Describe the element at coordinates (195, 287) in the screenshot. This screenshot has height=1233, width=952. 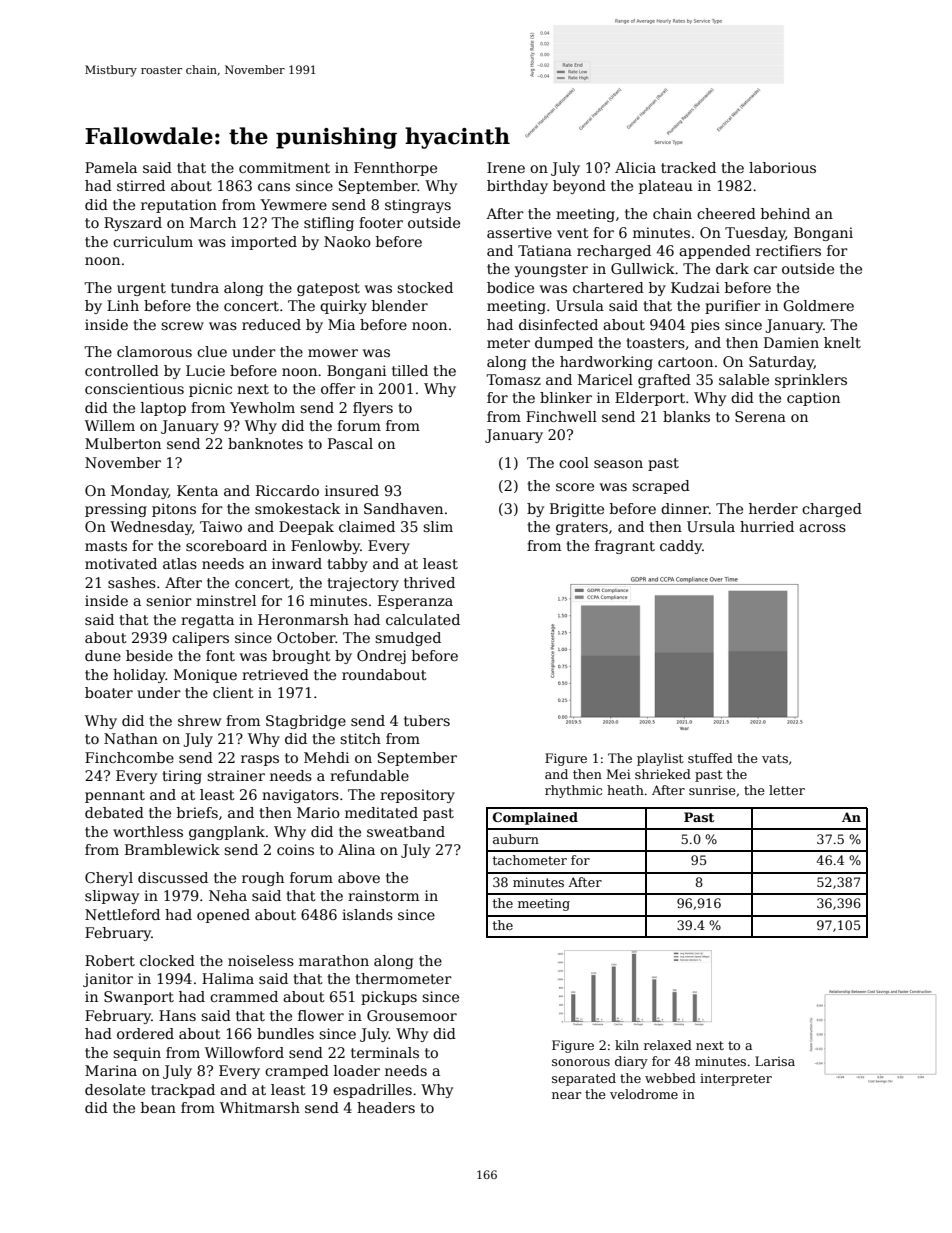
I see `tundra` at that location.
